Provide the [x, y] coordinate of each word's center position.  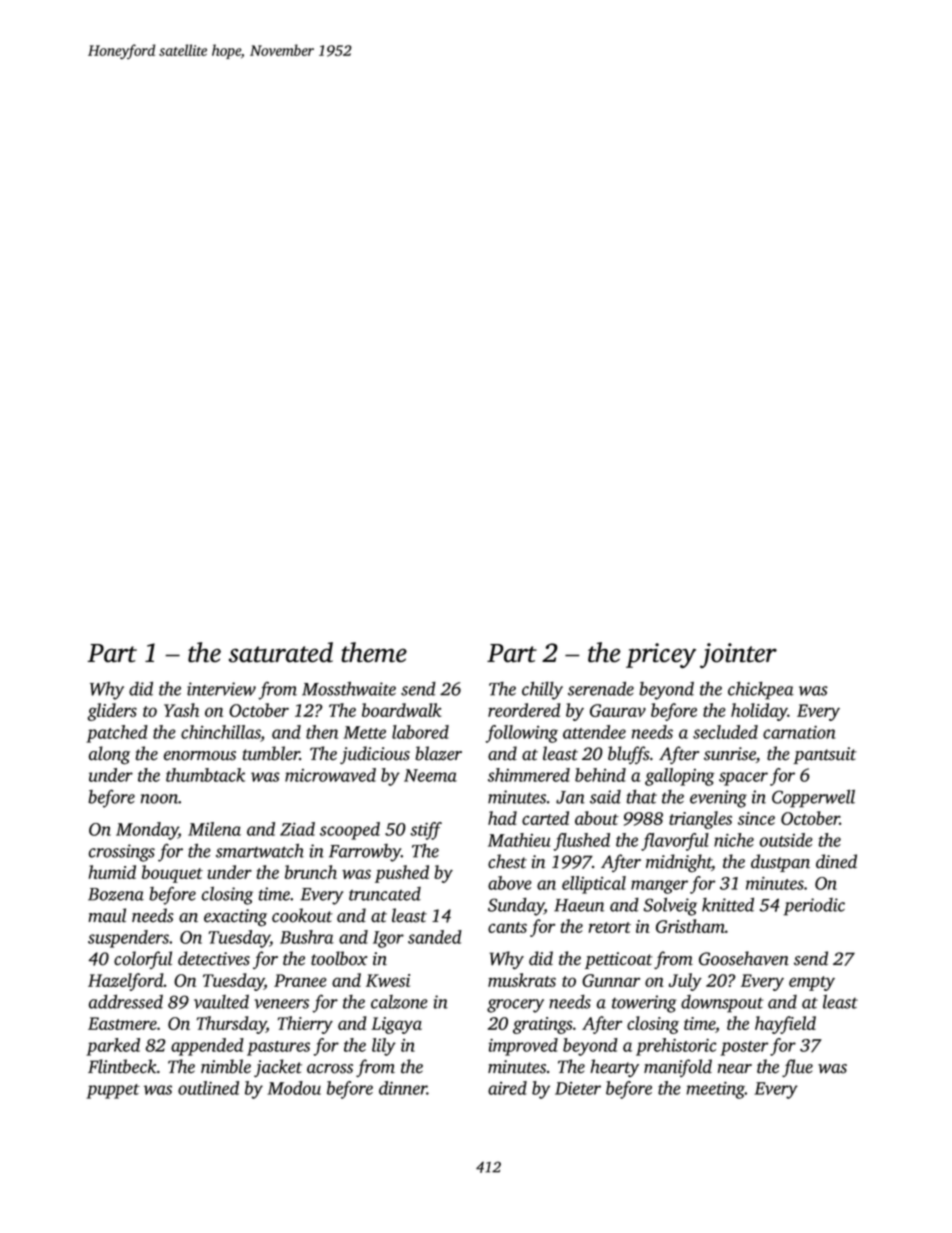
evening [718, 799]
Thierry [305, 1025]
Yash [181, 710]
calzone [399, 1002]
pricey [661, 656]
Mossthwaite [349, 688]
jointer [738, 655]
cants [507, 927]
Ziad [297, 829]
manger [659, 887]
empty [812, 983]
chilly [542, 690]
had [502, 818]
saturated [281, 652]
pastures [278, 1048]
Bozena [116, 894]
